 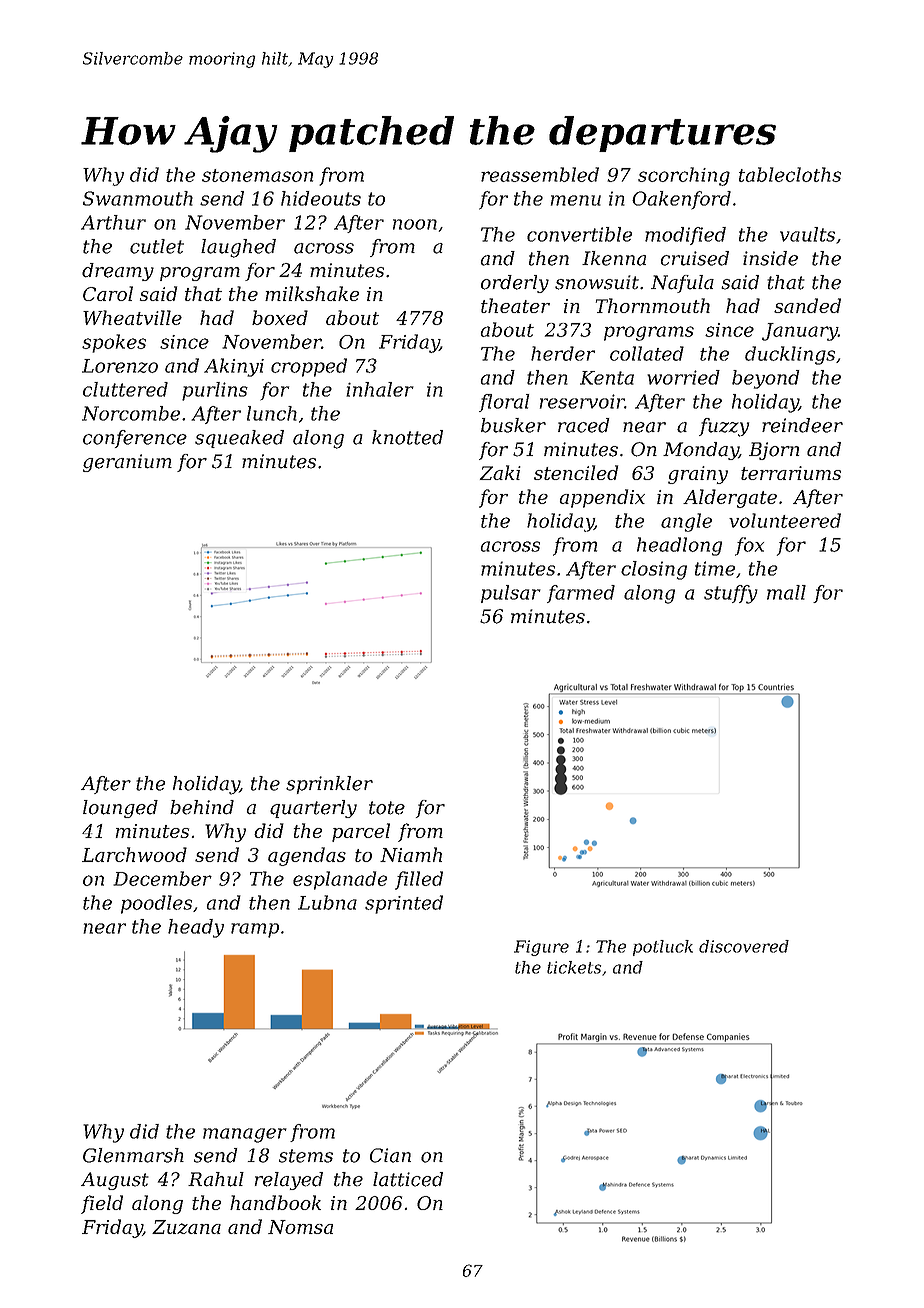 I want to click on Figure, so click(x=541, y=948).
